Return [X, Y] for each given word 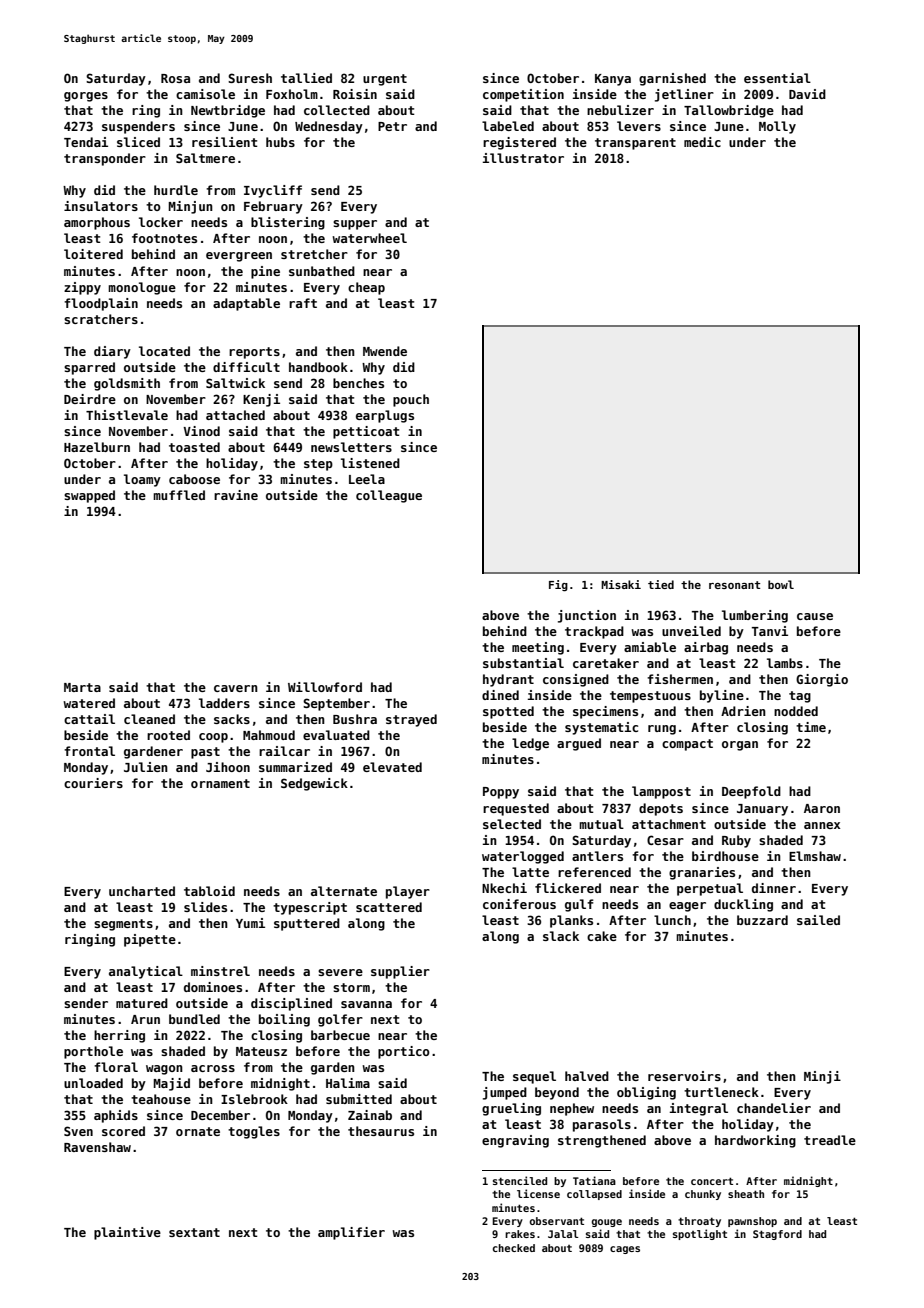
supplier [400, 972]
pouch [411, 400]
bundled [194, 1019]
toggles [254, 1132]
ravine [236, 495]
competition [523, 95]
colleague [389, 496]
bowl [781, 584]
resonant [734, 585]
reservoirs [684, 1076]
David [807, 94]
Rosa [175, 78]
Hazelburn [97, 447]
